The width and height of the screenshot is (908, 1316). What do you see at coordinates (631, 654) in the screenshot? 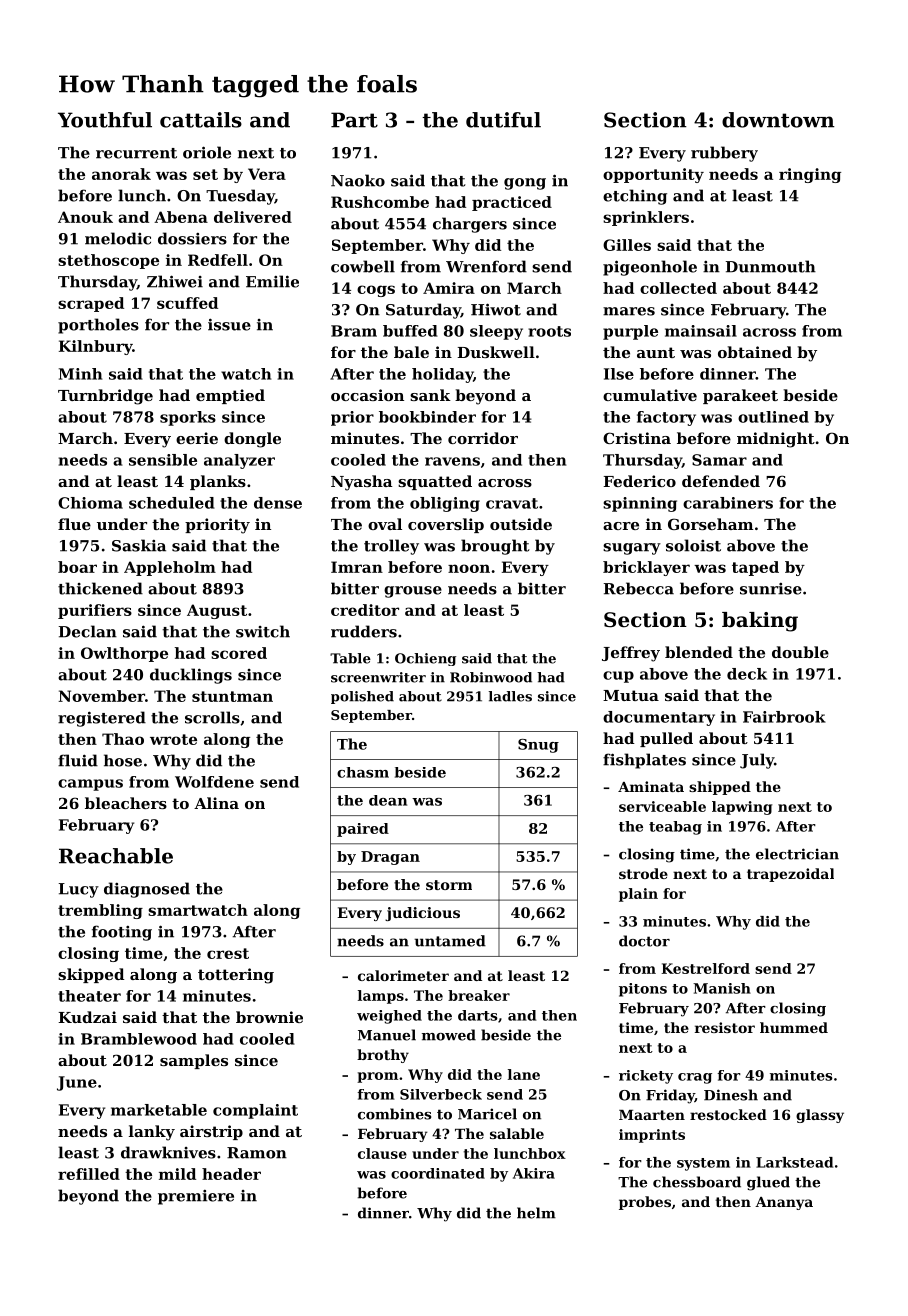
I see `Jeffrey` at bounding box center [631, 654].
